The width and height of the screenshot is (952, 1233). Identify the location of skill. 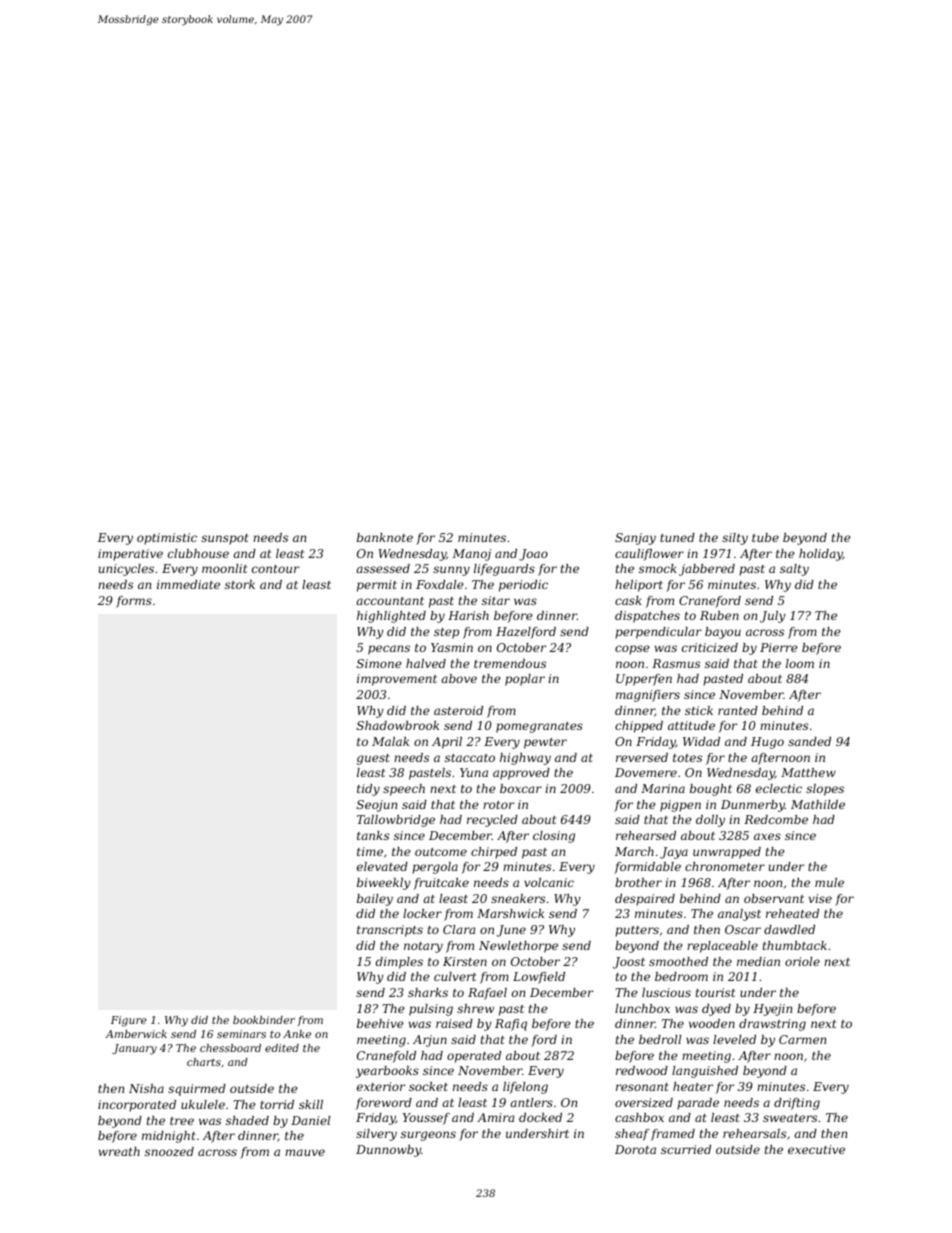
(311, 1104).
